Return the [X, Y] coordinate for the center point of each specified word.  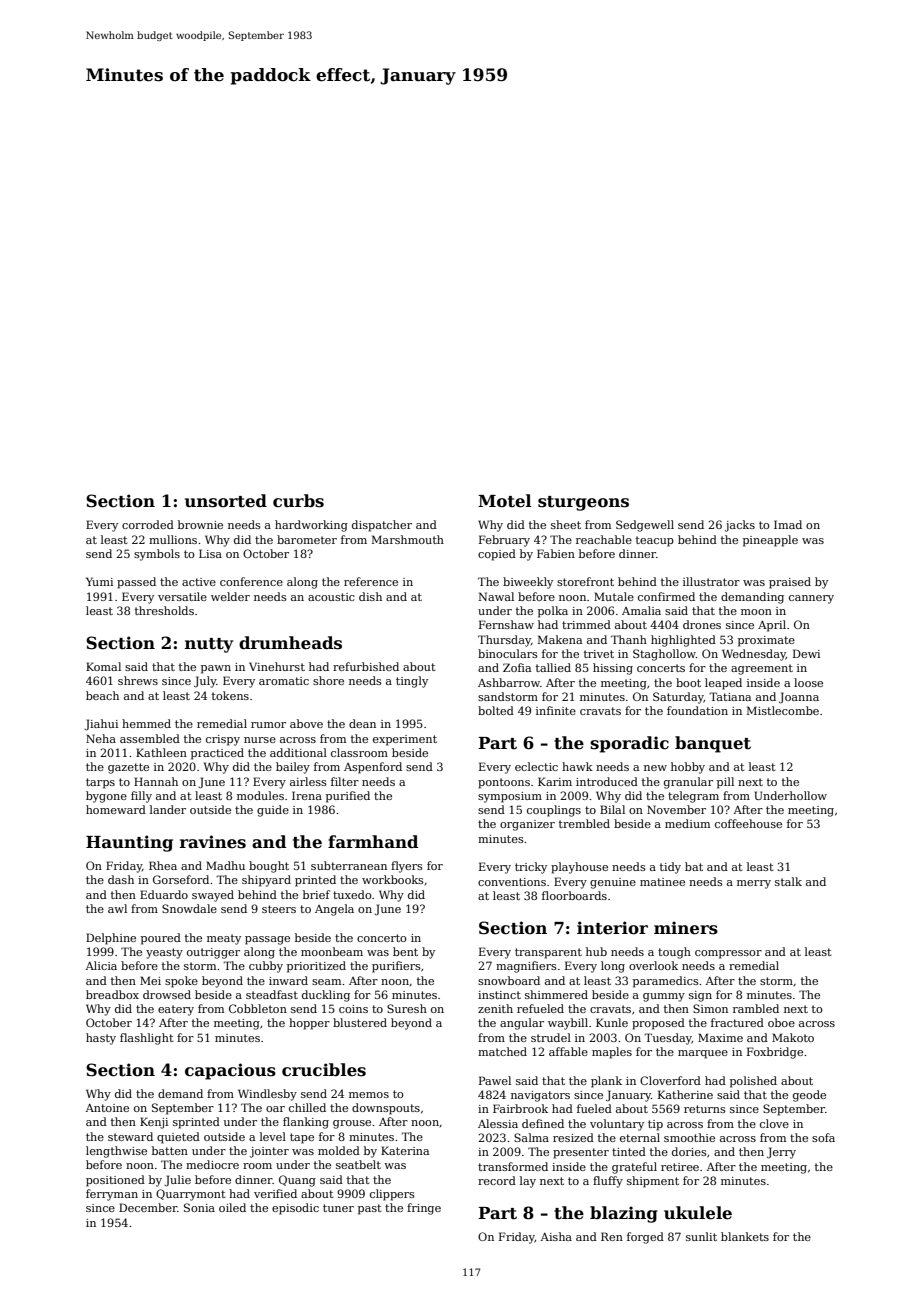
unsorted [226, 501]
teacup [655, 541]
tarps [100, 783]
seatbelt [358, 1164]
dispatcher [382, 526]
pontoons [504, 783]
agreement [762, 669]
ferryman [112, 1195]
